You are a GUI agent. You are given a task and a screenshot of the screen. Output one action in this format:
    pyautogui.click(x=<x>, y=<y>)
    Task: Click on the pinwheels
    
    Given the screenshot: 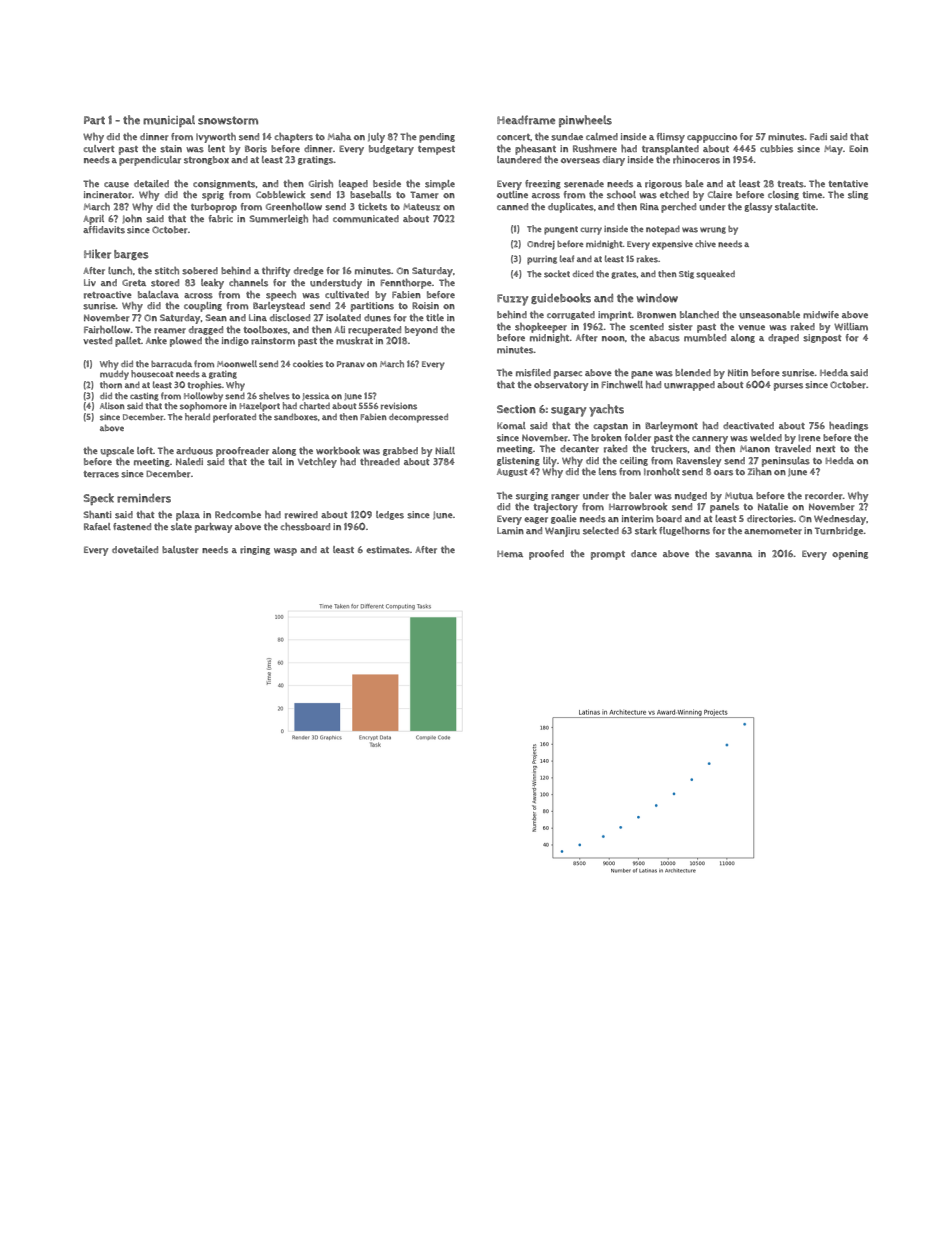 What is the action you would take?
    pyautogui.click(x=585, y=121)
